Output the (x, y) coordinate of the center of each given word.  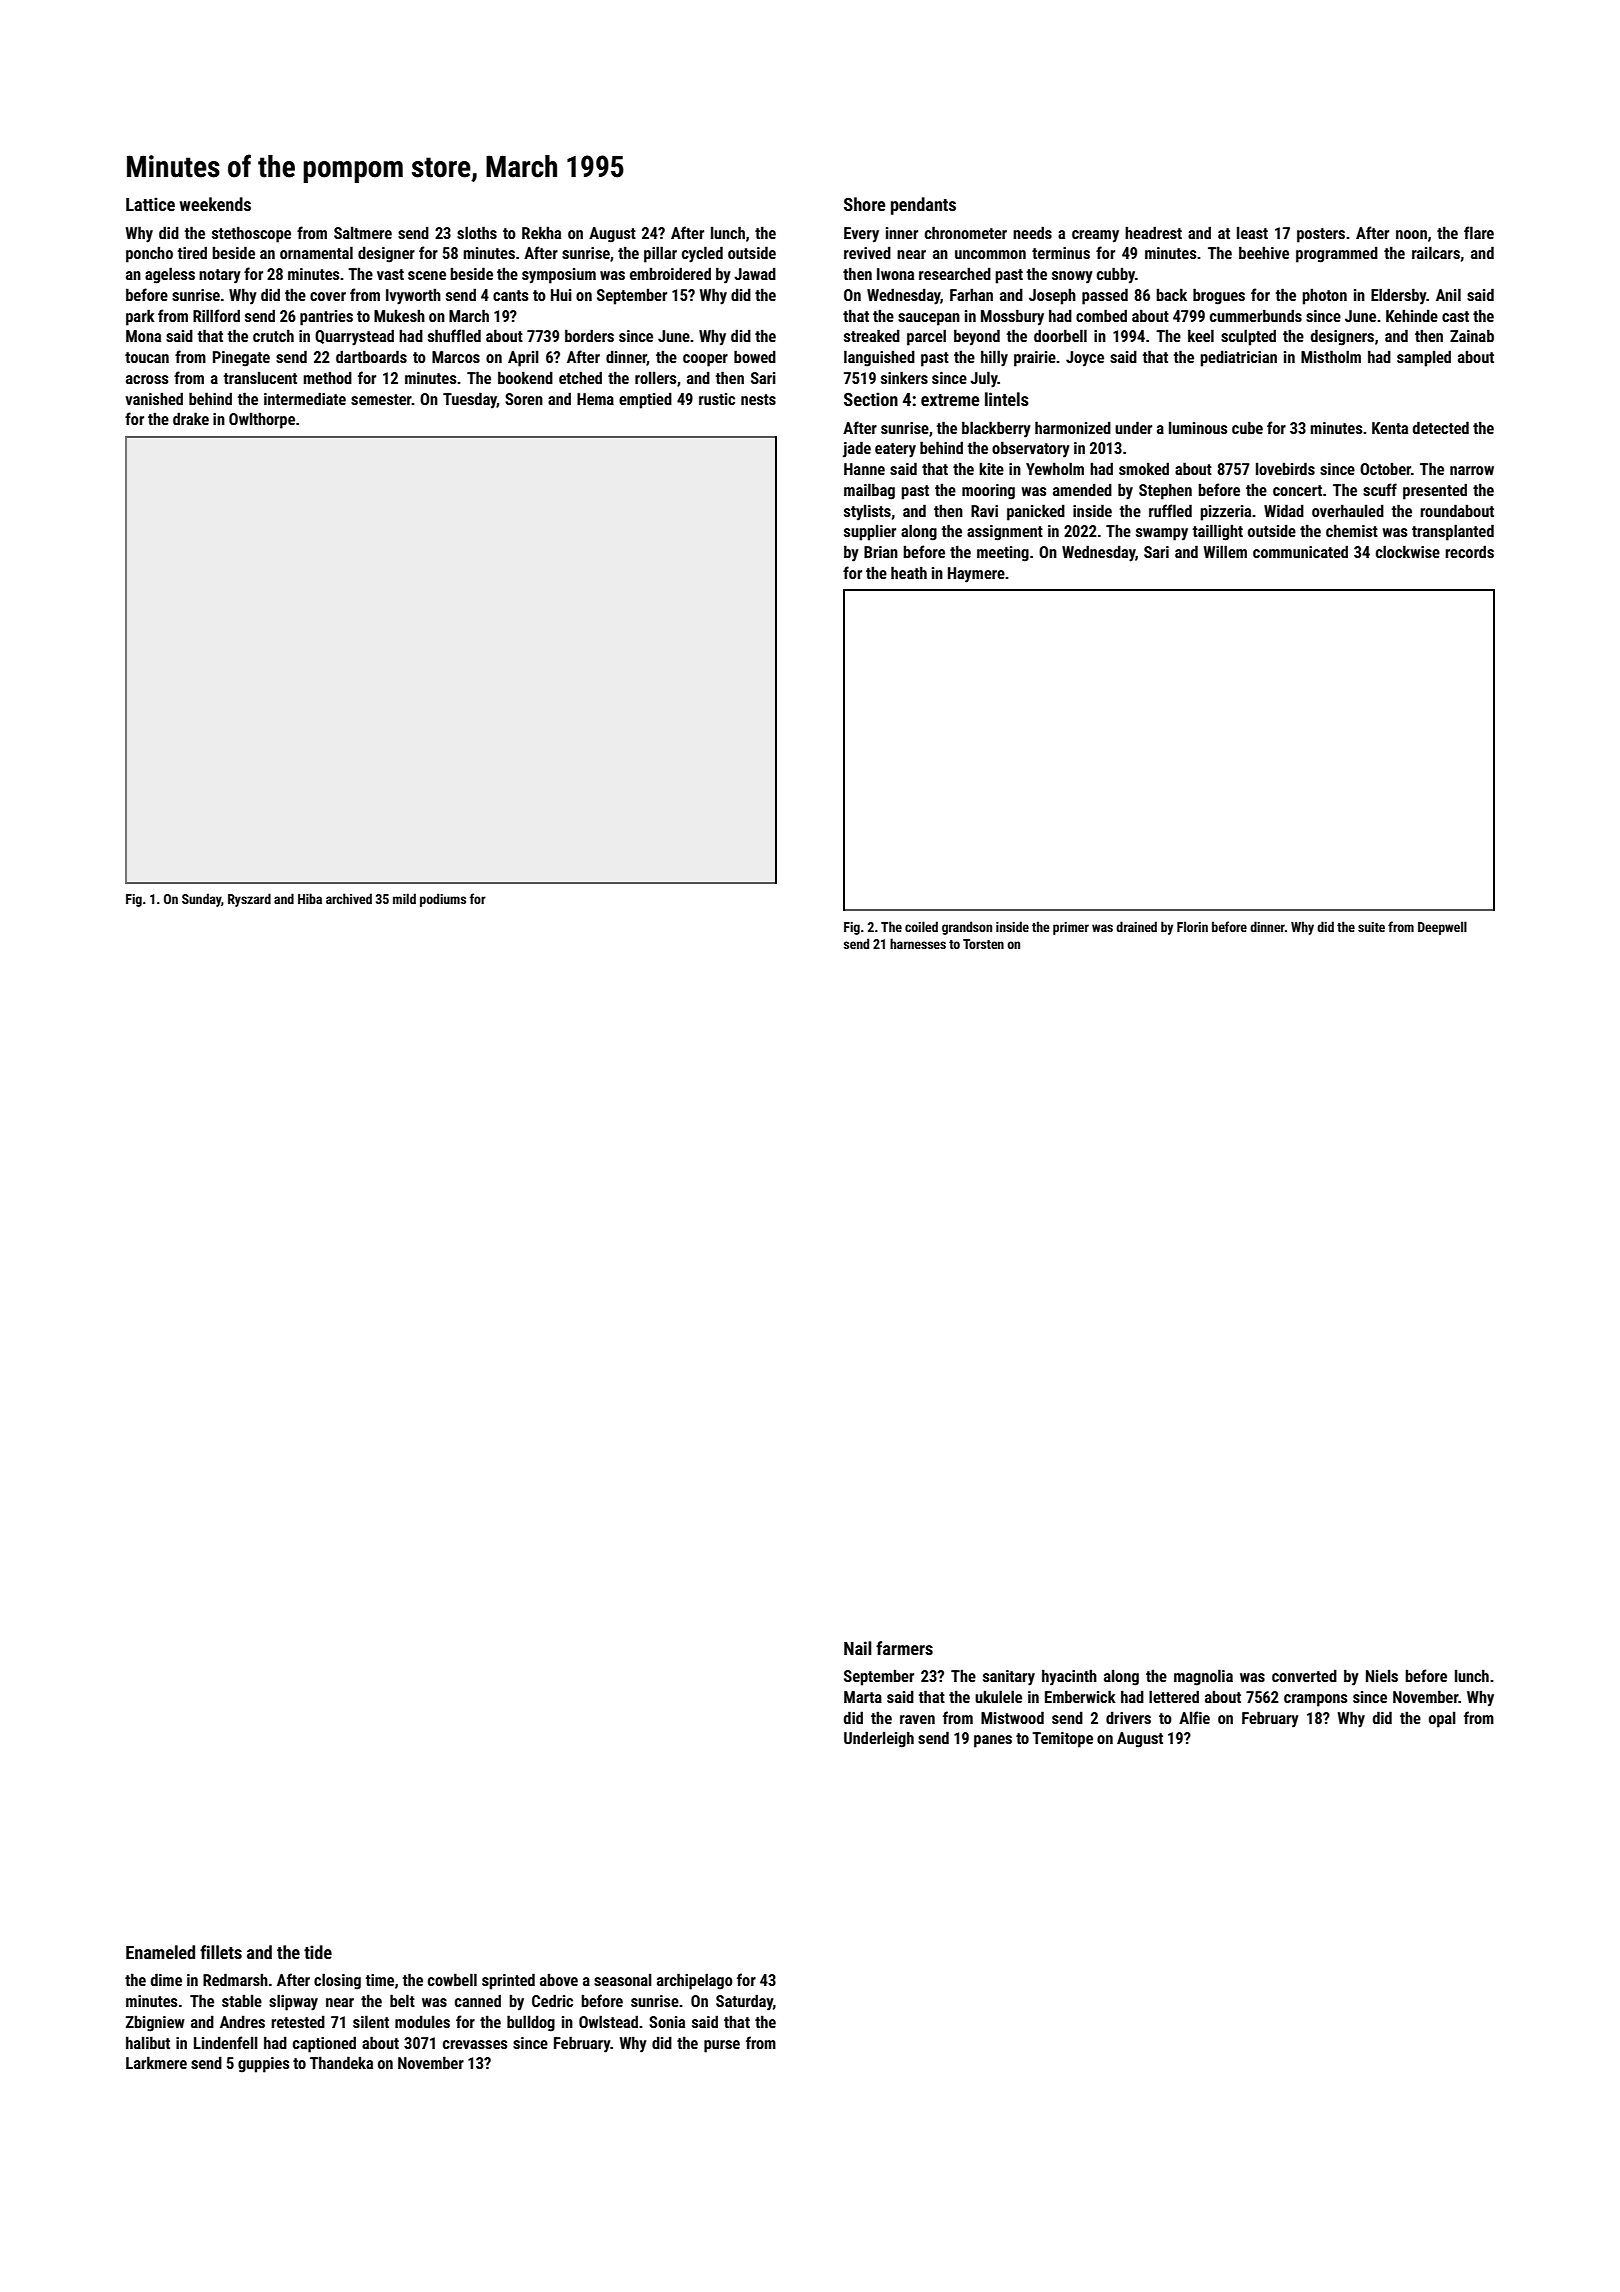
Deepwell (1442, 928)
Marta (863, 1697)
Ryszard (249, 900)
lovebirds (1285, 468)
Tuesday (470, 400)
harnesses (918, 943)
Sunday (201, 900)
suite (1371, 927)
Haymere (976, 575)
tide (318, 1952)
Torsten (983, 944)
